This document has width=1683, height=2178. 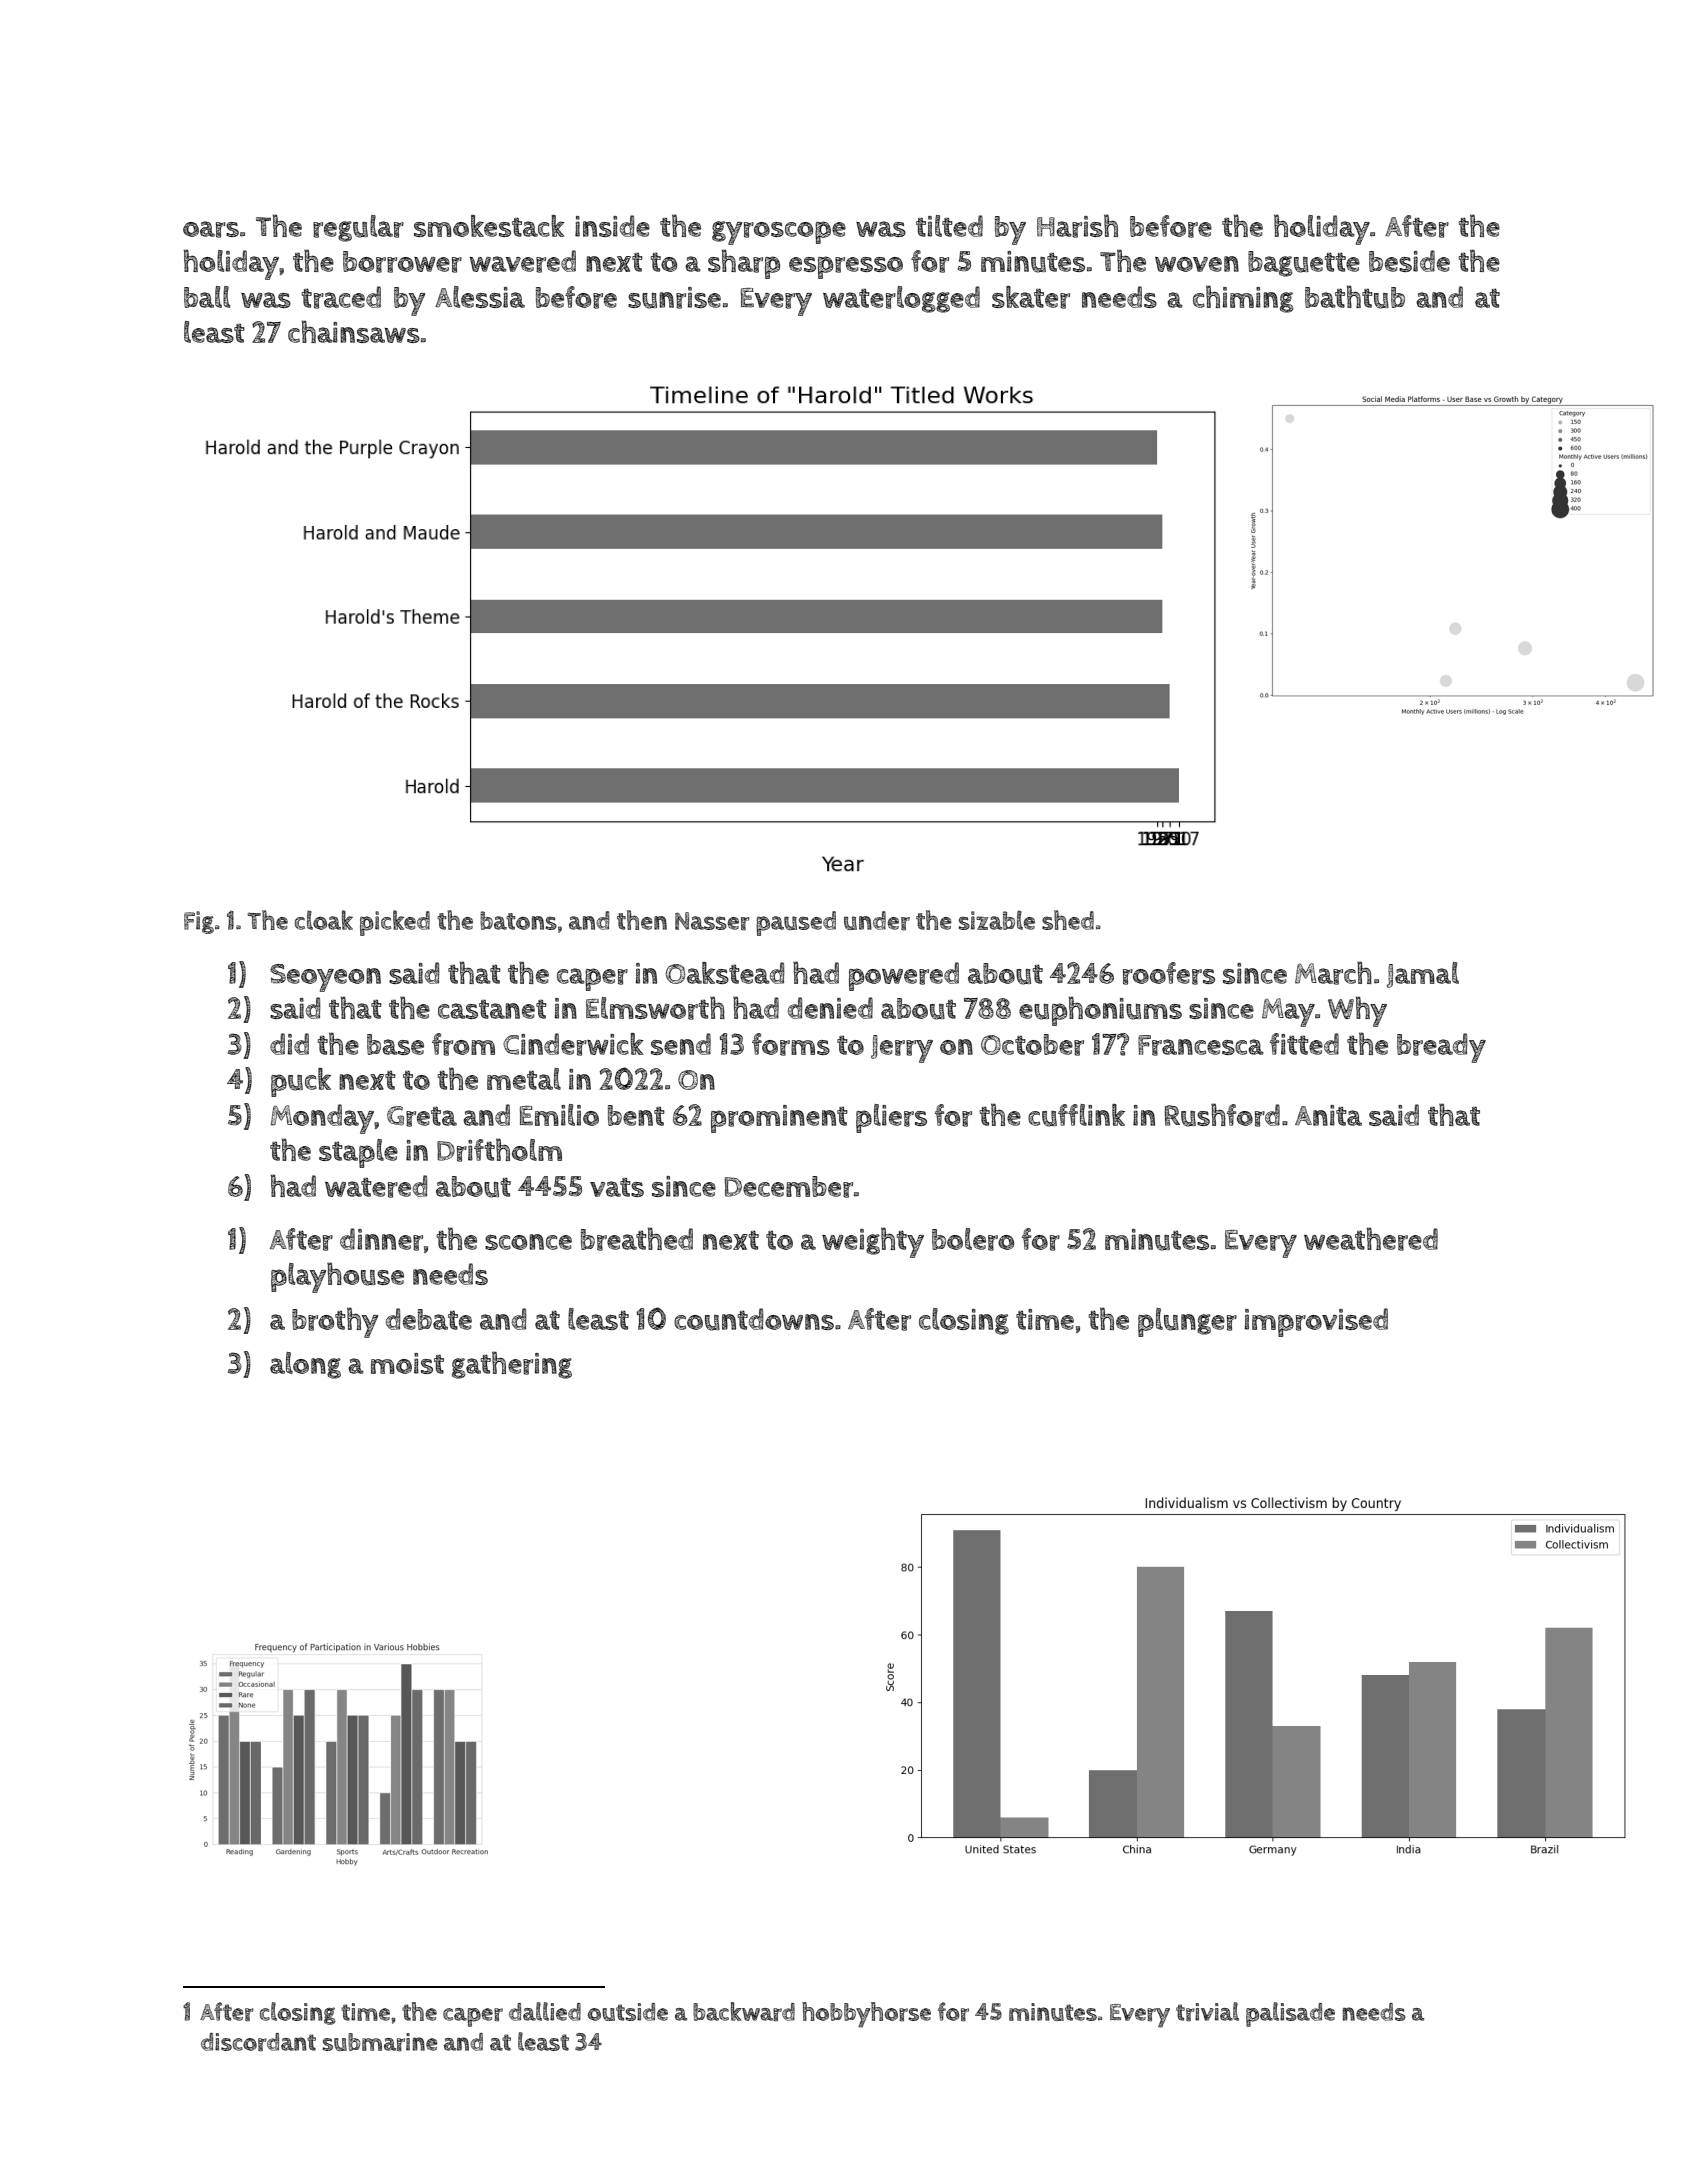 What do you see at coordinates (380, 2042) in the document?
I see `submarine` at bounding box center [380, 2042].
